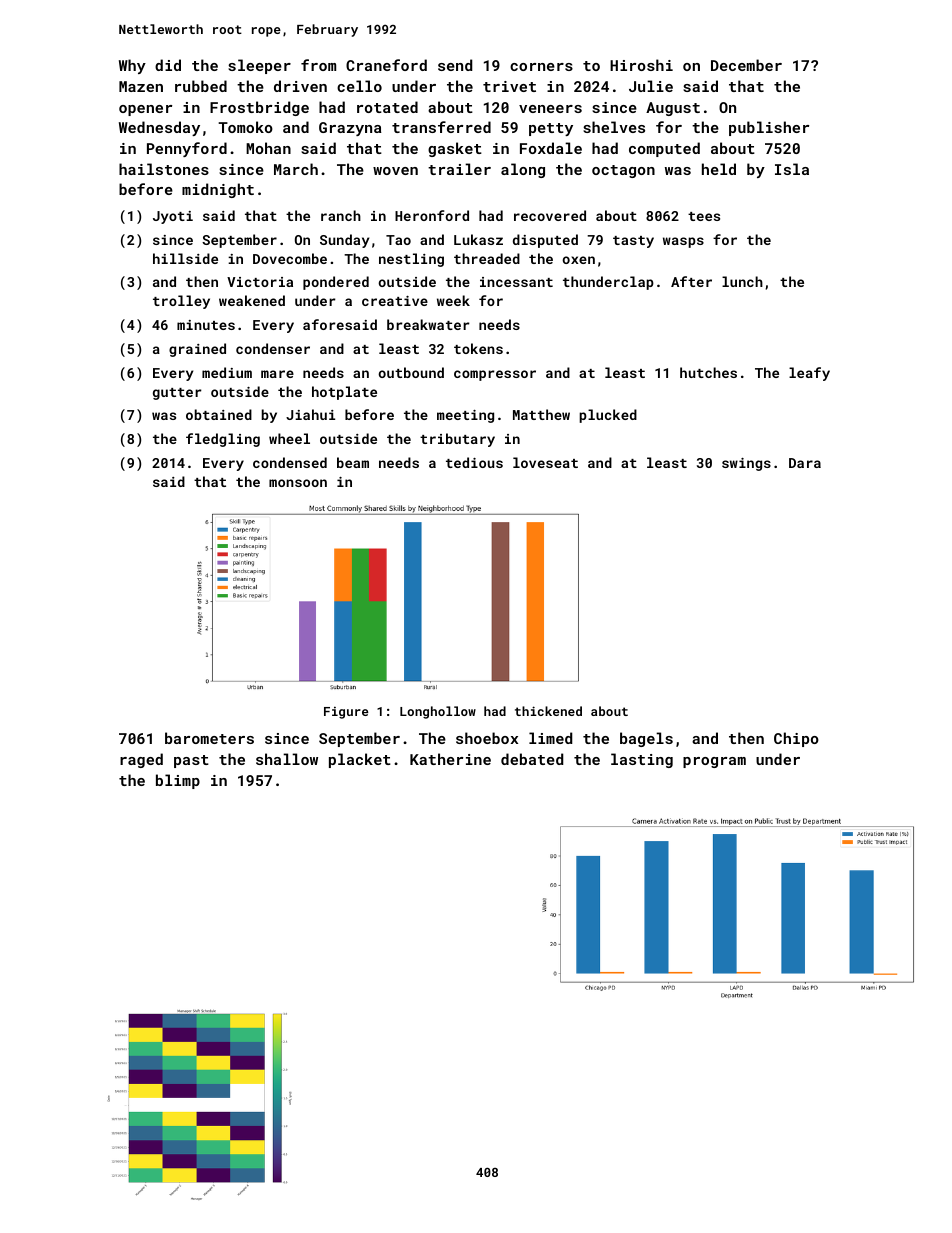  What do you see at coordinates (474, 462) in the screenshot?
I see `tedious` at bounding box center [474, 462].
